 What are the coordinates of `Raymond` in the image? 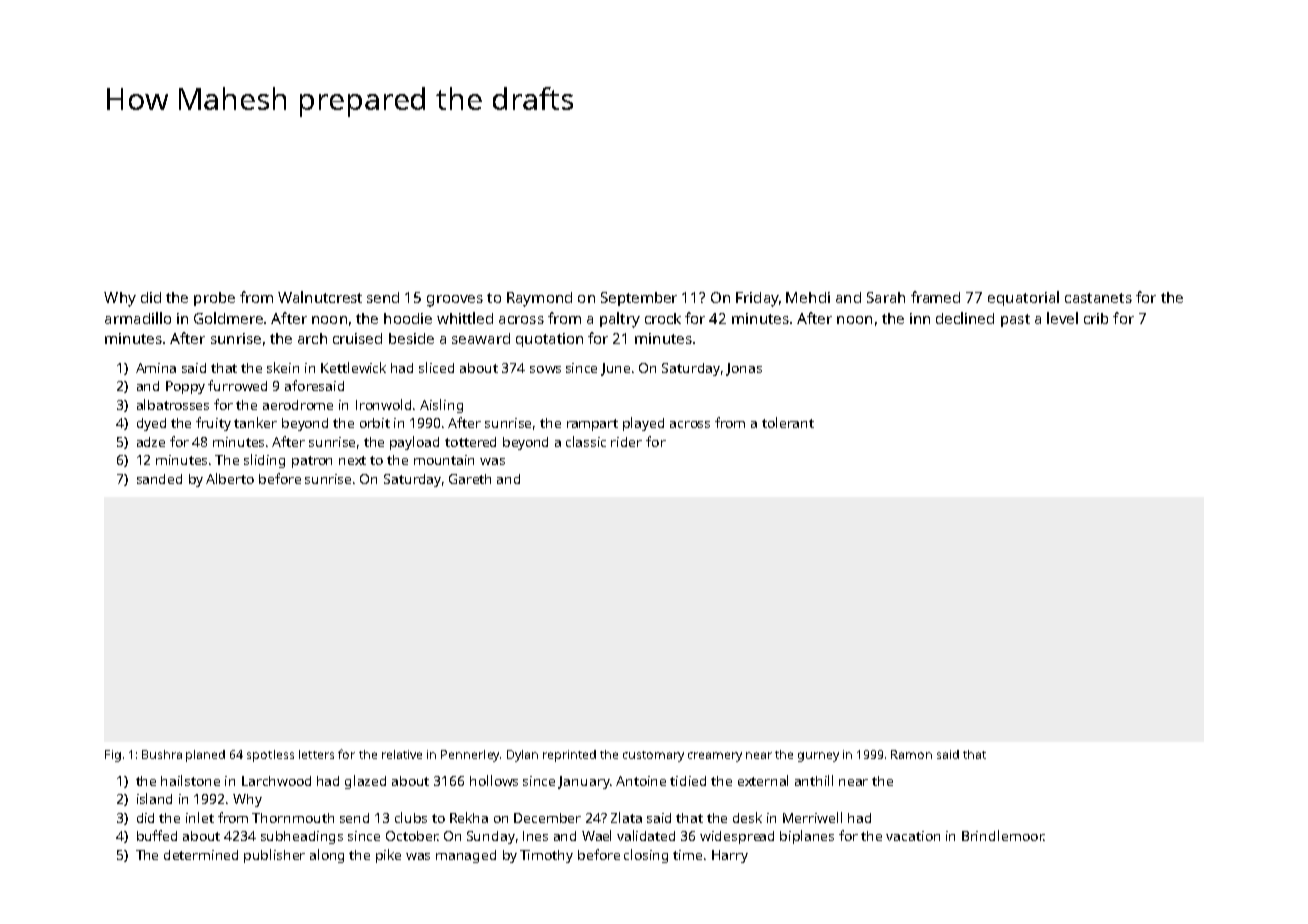 It's located at (539, 299).
